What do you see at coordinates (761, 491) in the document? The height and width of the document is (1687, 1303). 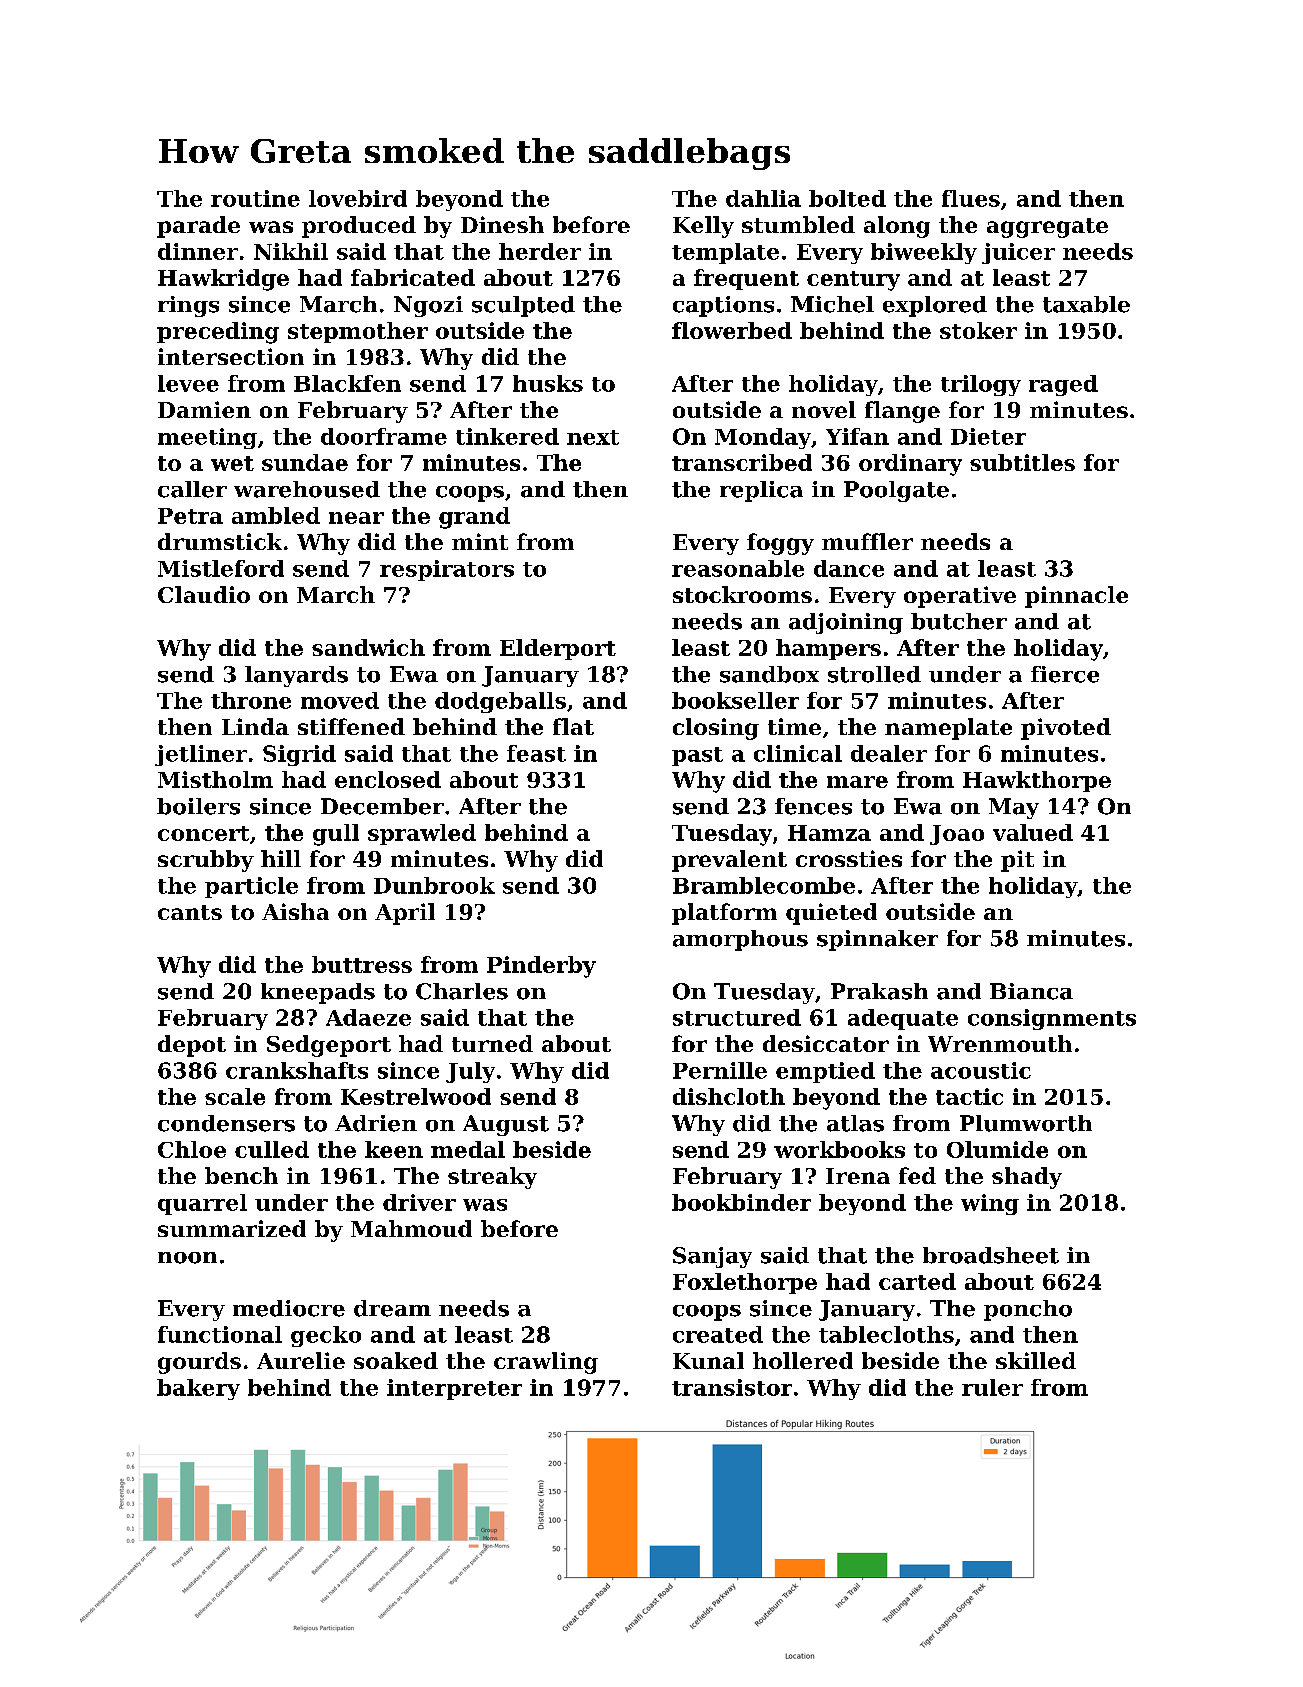 I see `replica` at bounding box center [761, 491].
